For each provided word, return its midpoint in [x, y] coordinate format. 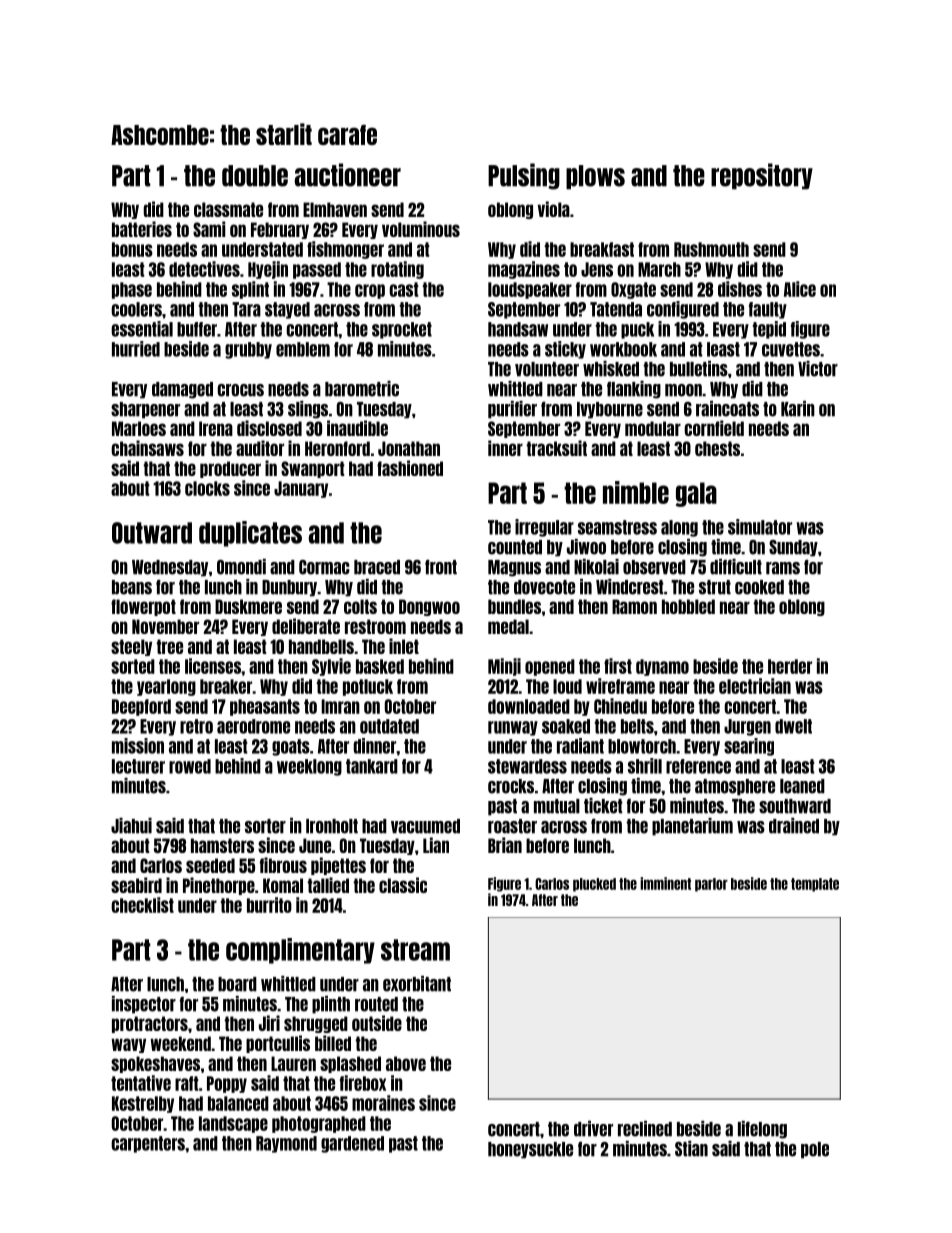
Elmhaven [335, 209]
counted [515, 547]
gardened [352, 1144]
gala [696, 494]
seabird [136, 885]
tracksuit [557, 448]
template [815, 885]
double [255, 176]
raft [187, 1083]
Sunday [793, 548]
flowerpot [143, 607]
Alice [800, 289]
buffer [197, 329]
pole [815, 1150]
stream [415, 950]
